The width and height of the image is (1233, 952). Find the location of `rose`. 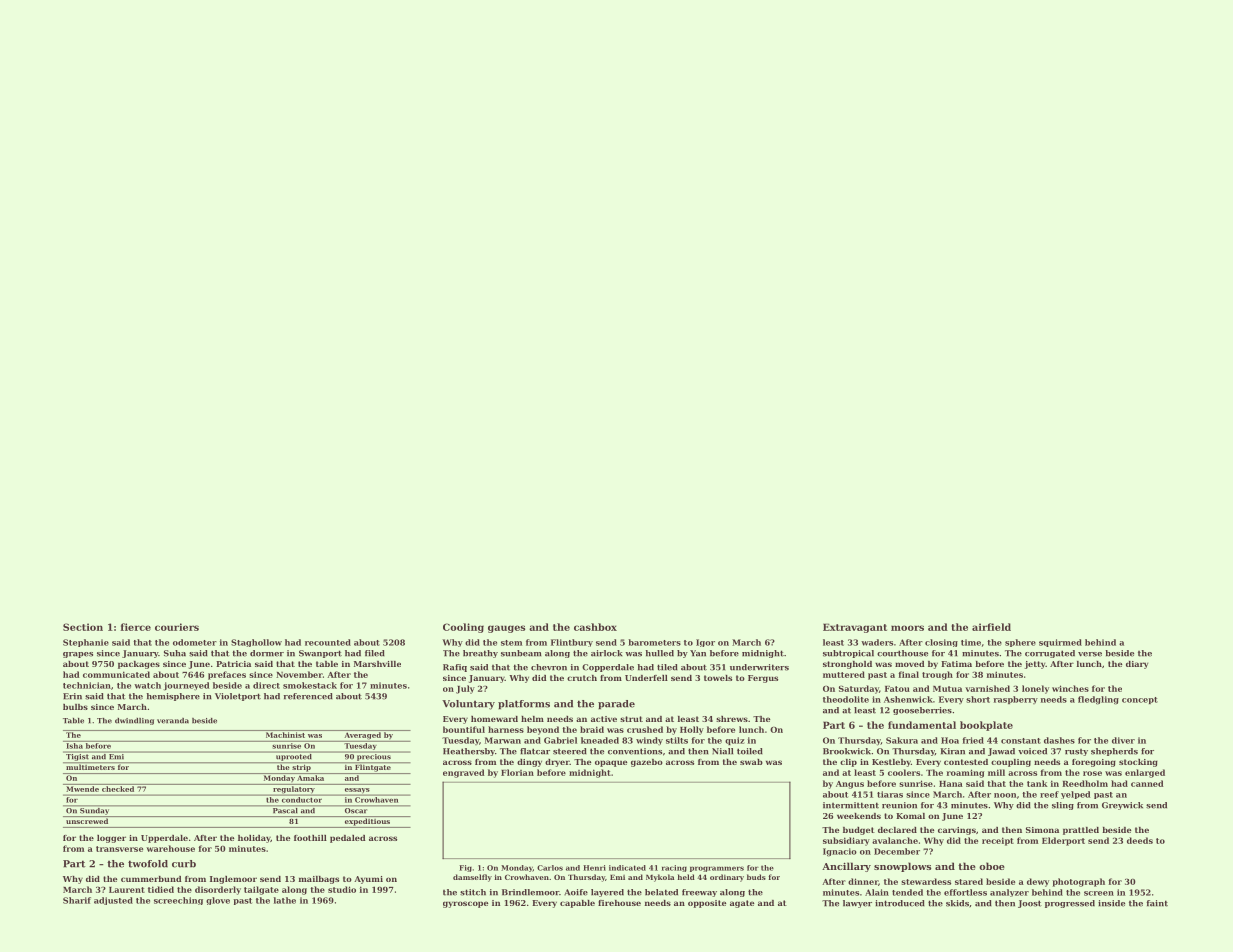

rose is located at coordinates (1092, 773).
